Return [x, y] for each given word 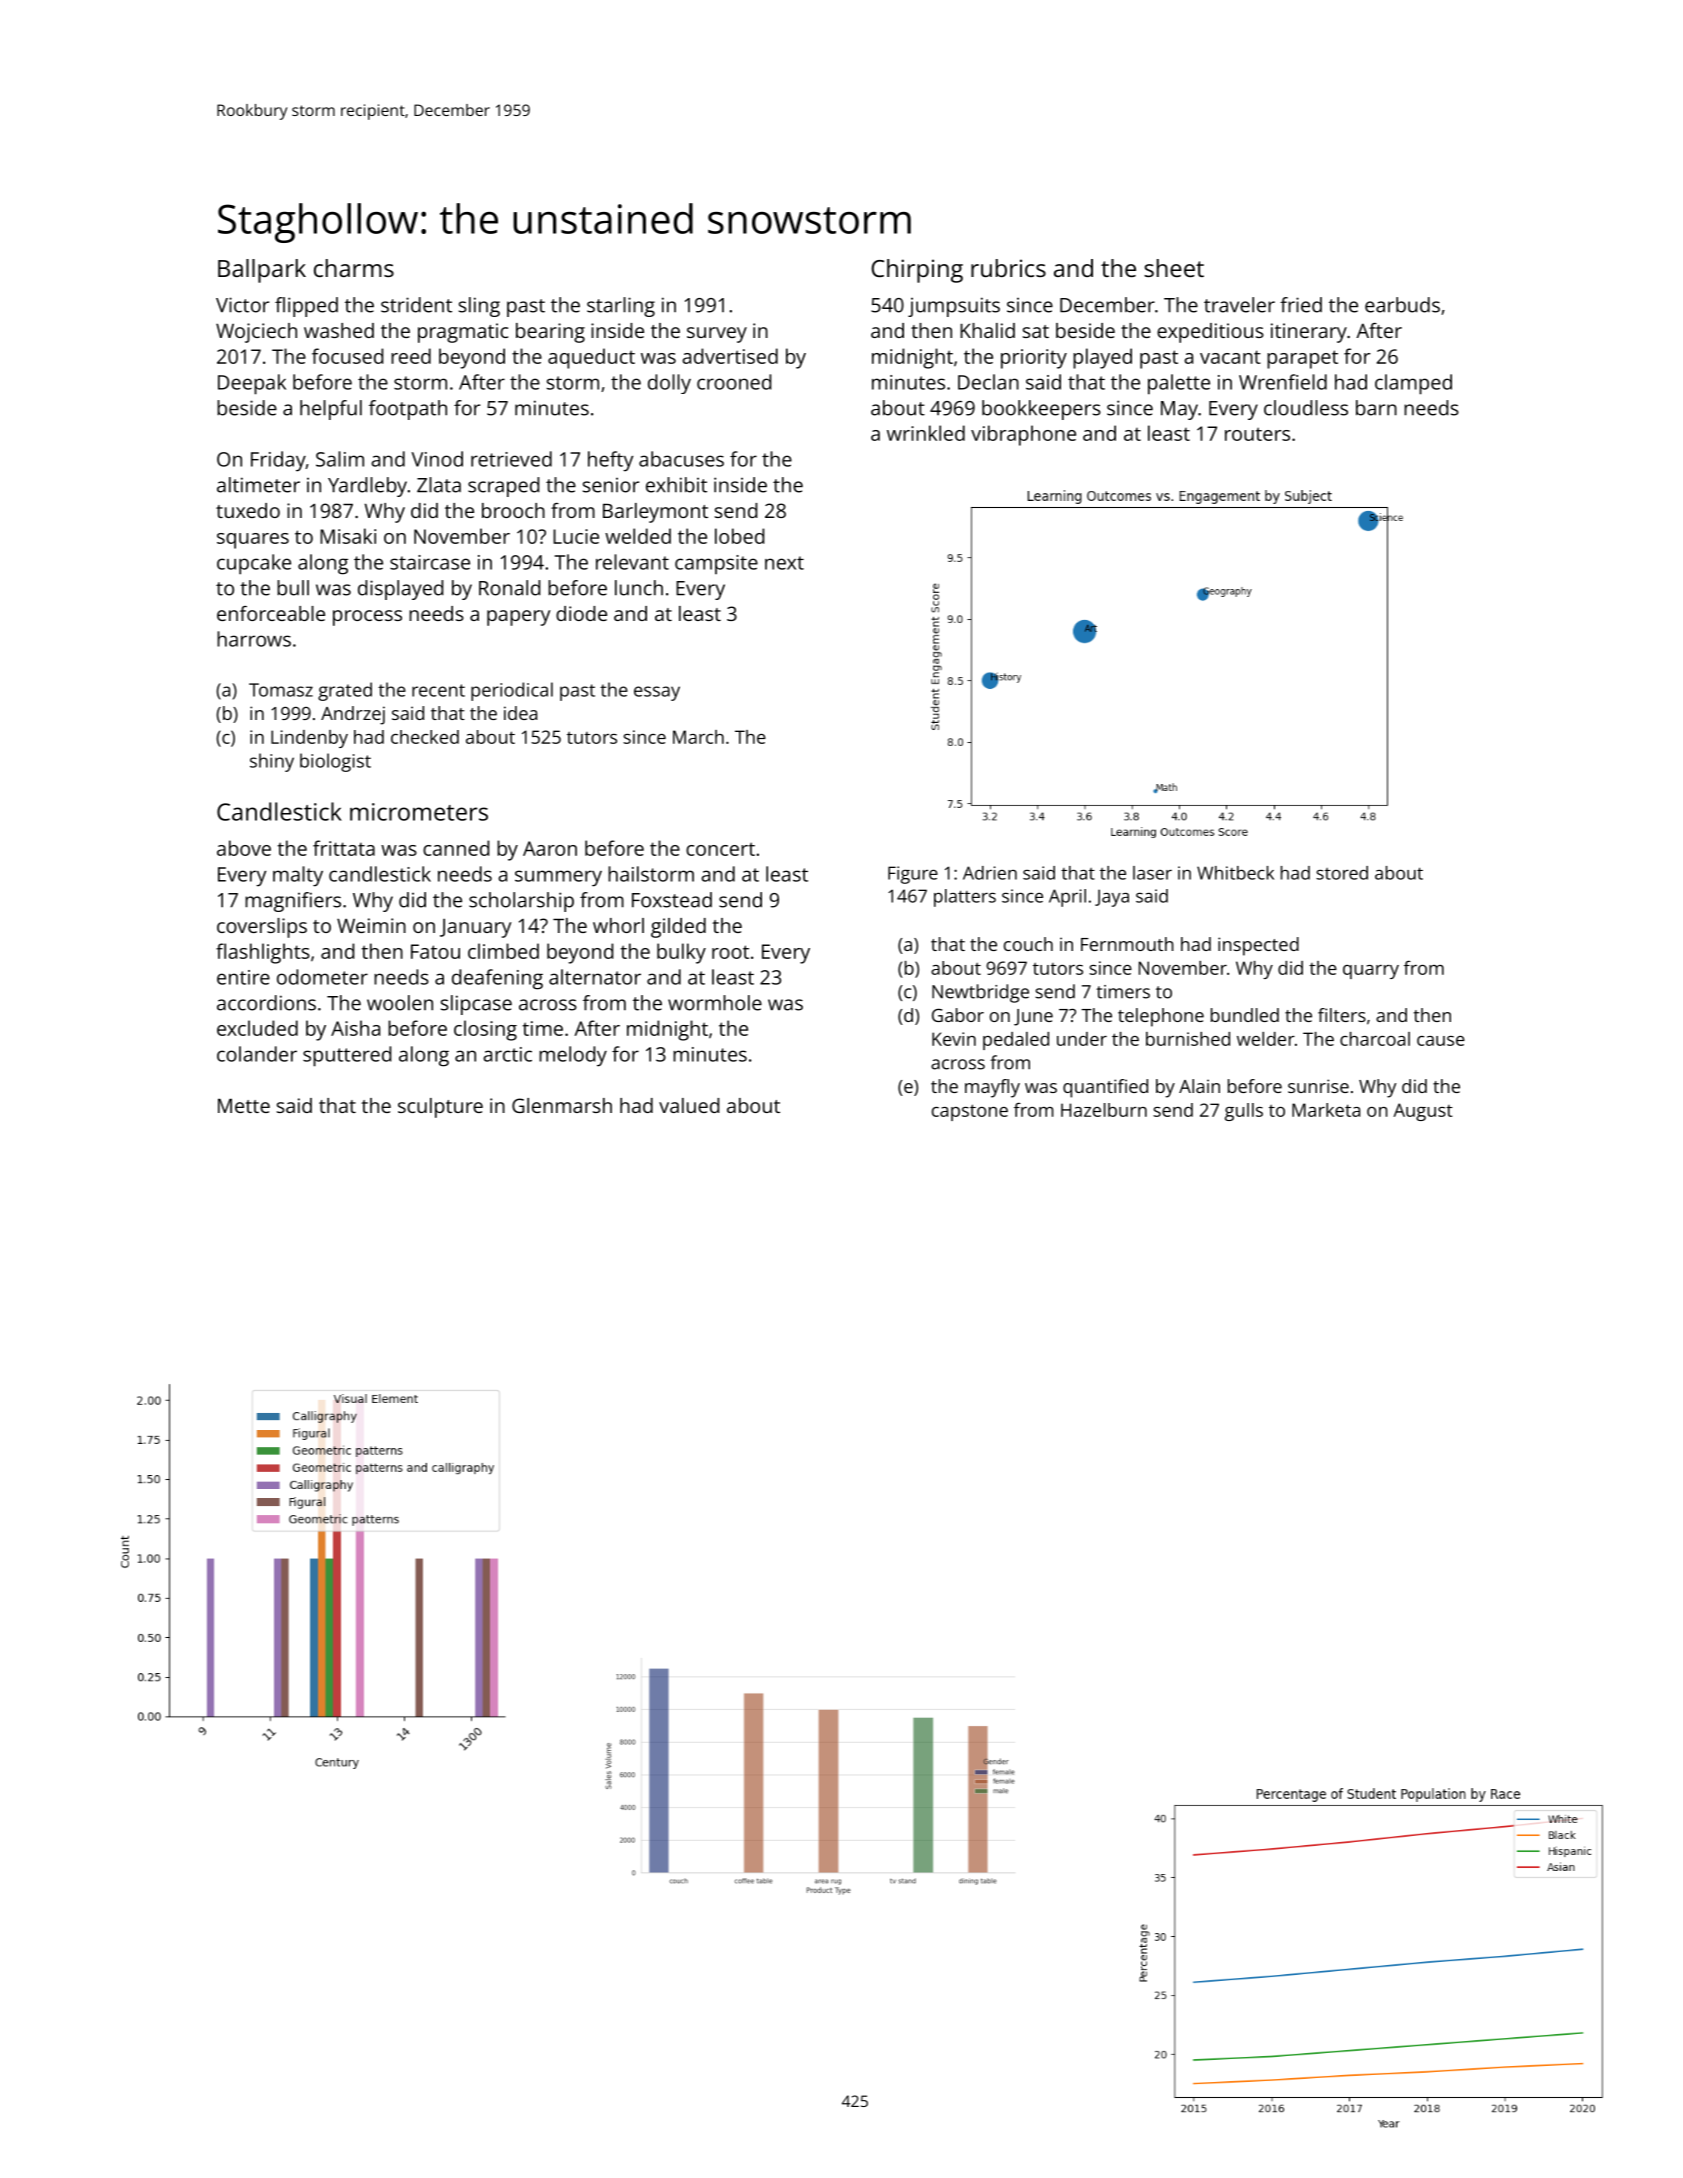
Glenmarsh [562, 1105]
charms [354, 268]
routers [1257, 434]
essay [657, 693]
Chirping [917, 271]
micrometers [419, 812]
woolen [400, 1003]
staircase [430, 562]
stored [1342, 873]
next [784, 563]
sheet [1174, 268]
